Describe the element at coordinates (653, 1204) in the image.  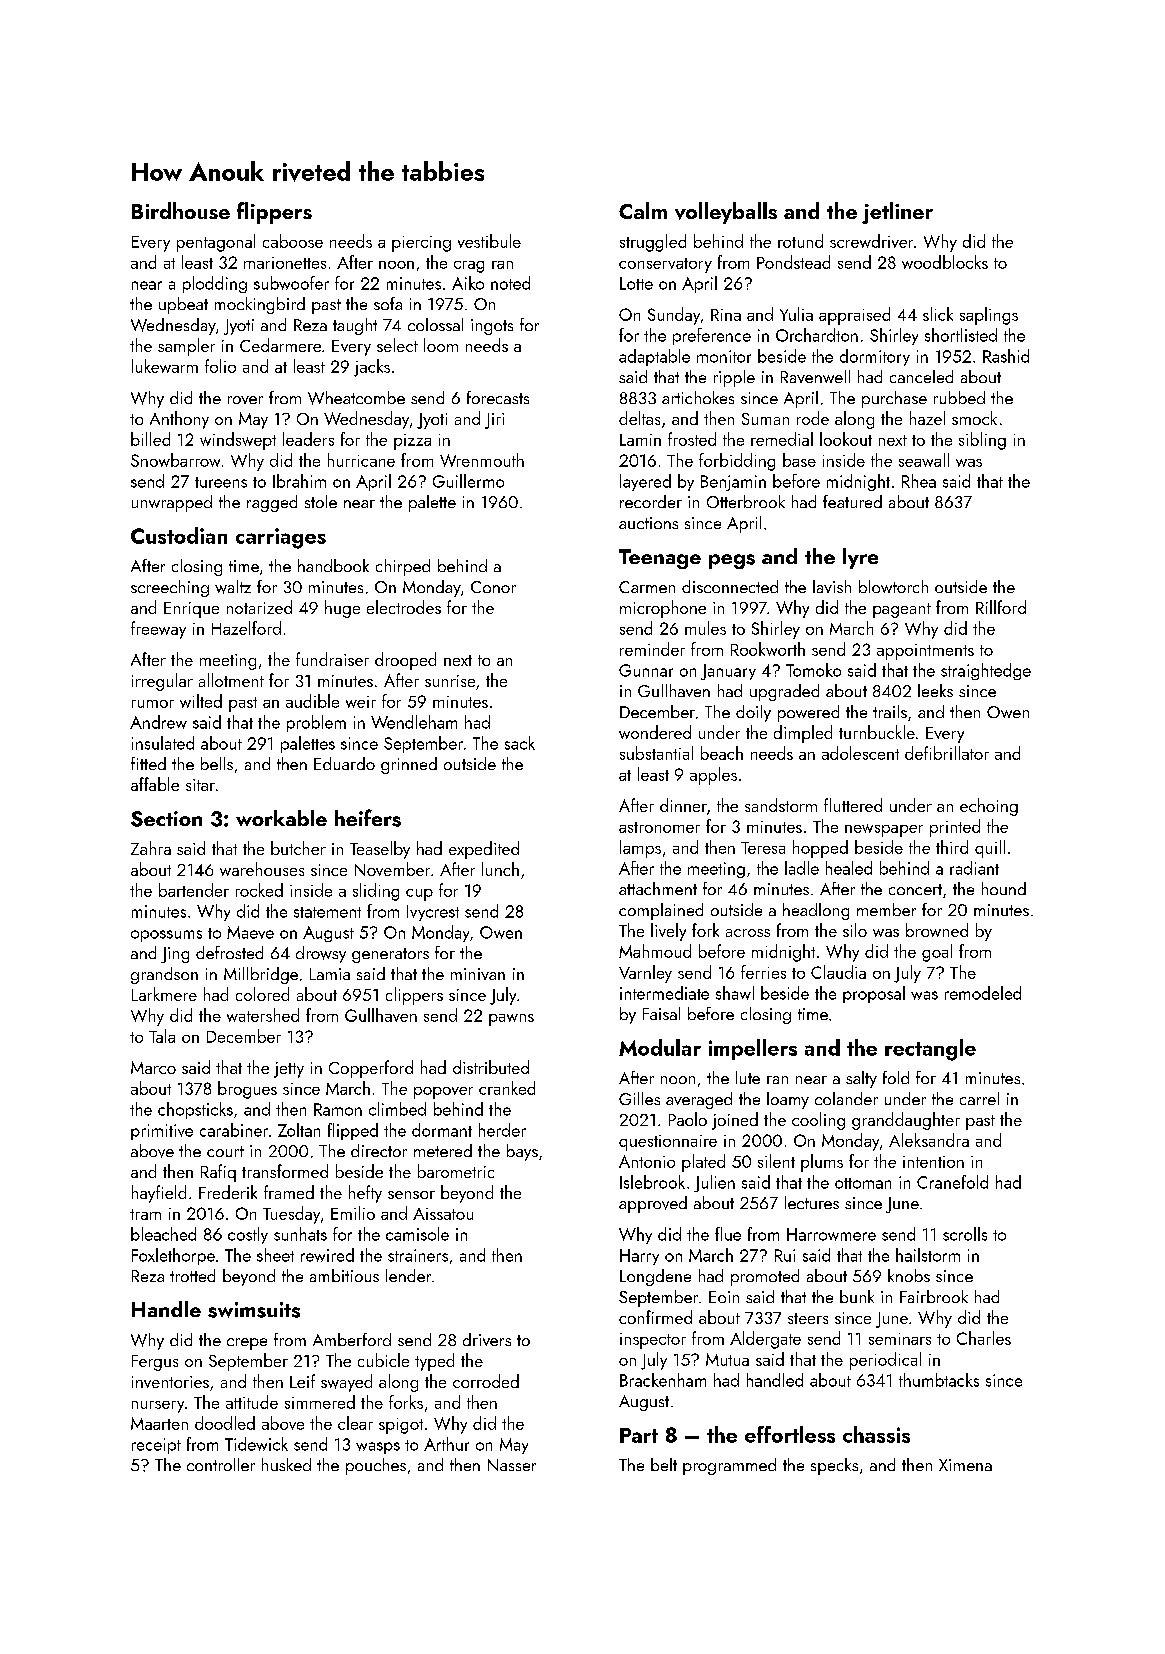
I see `approved` at that location.
